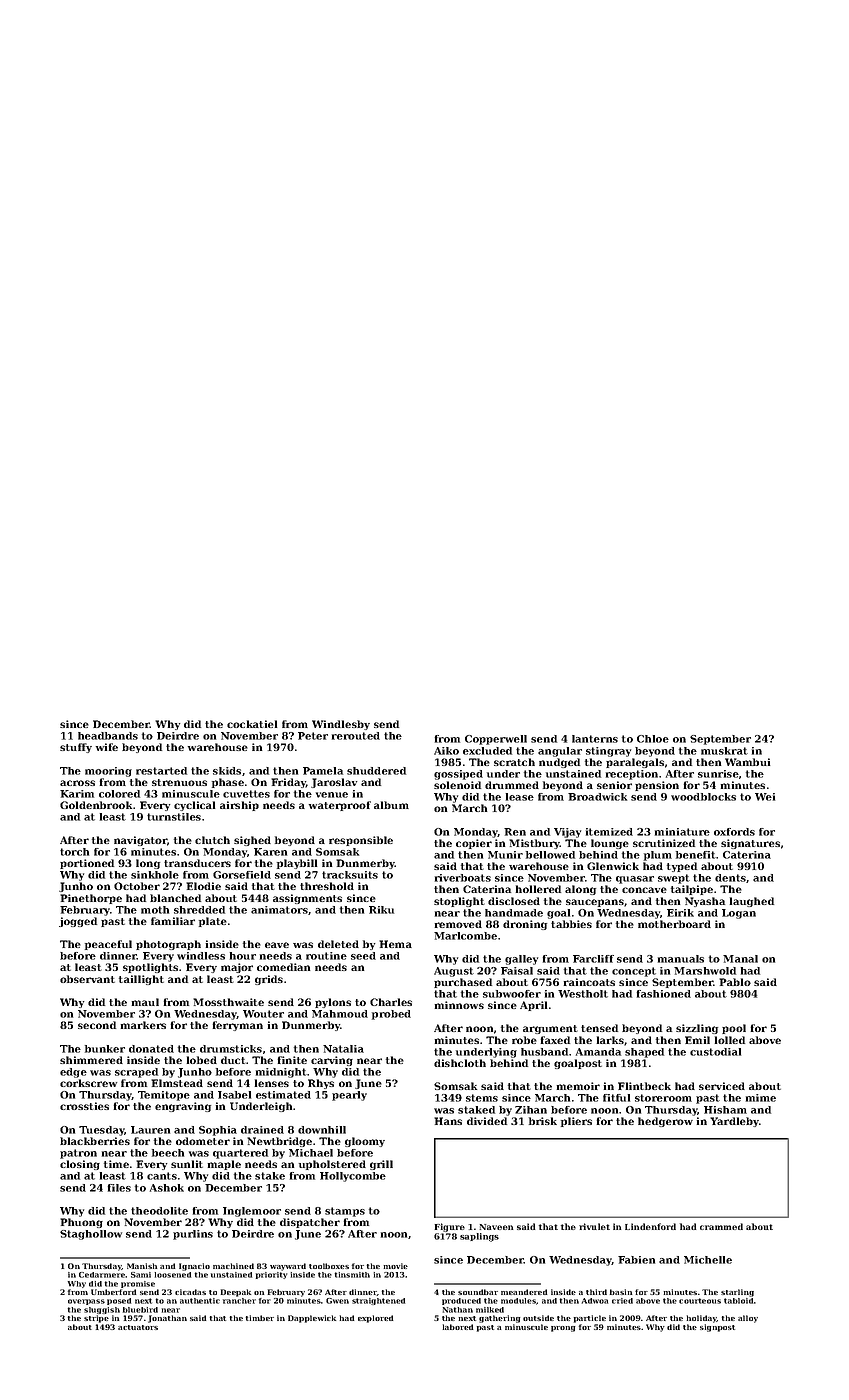  I want to click on loosened, so click(172, 1275).
